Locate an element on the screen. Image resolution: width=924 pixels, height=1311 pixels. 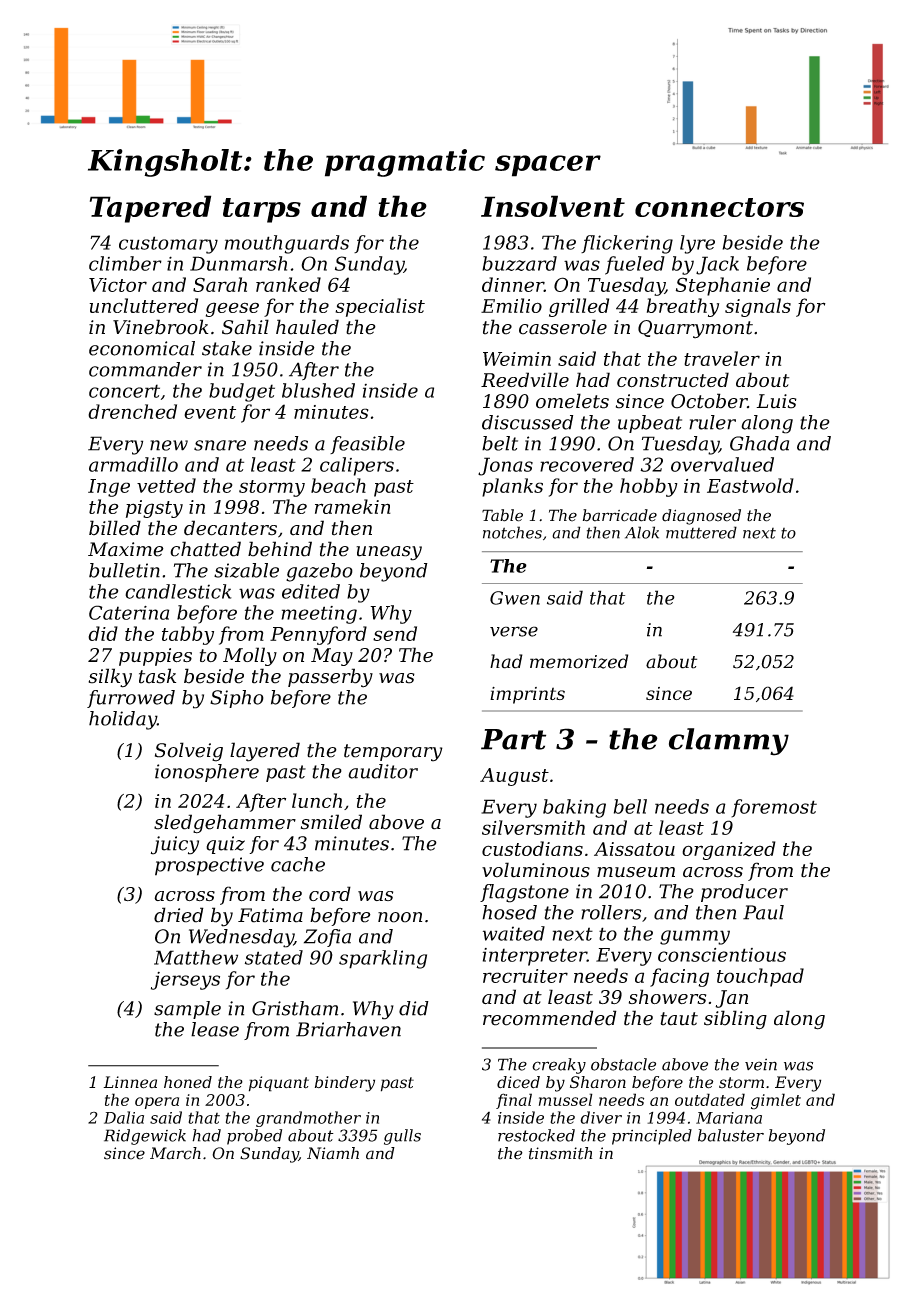
clammy is located at coordinates (729, 742).
